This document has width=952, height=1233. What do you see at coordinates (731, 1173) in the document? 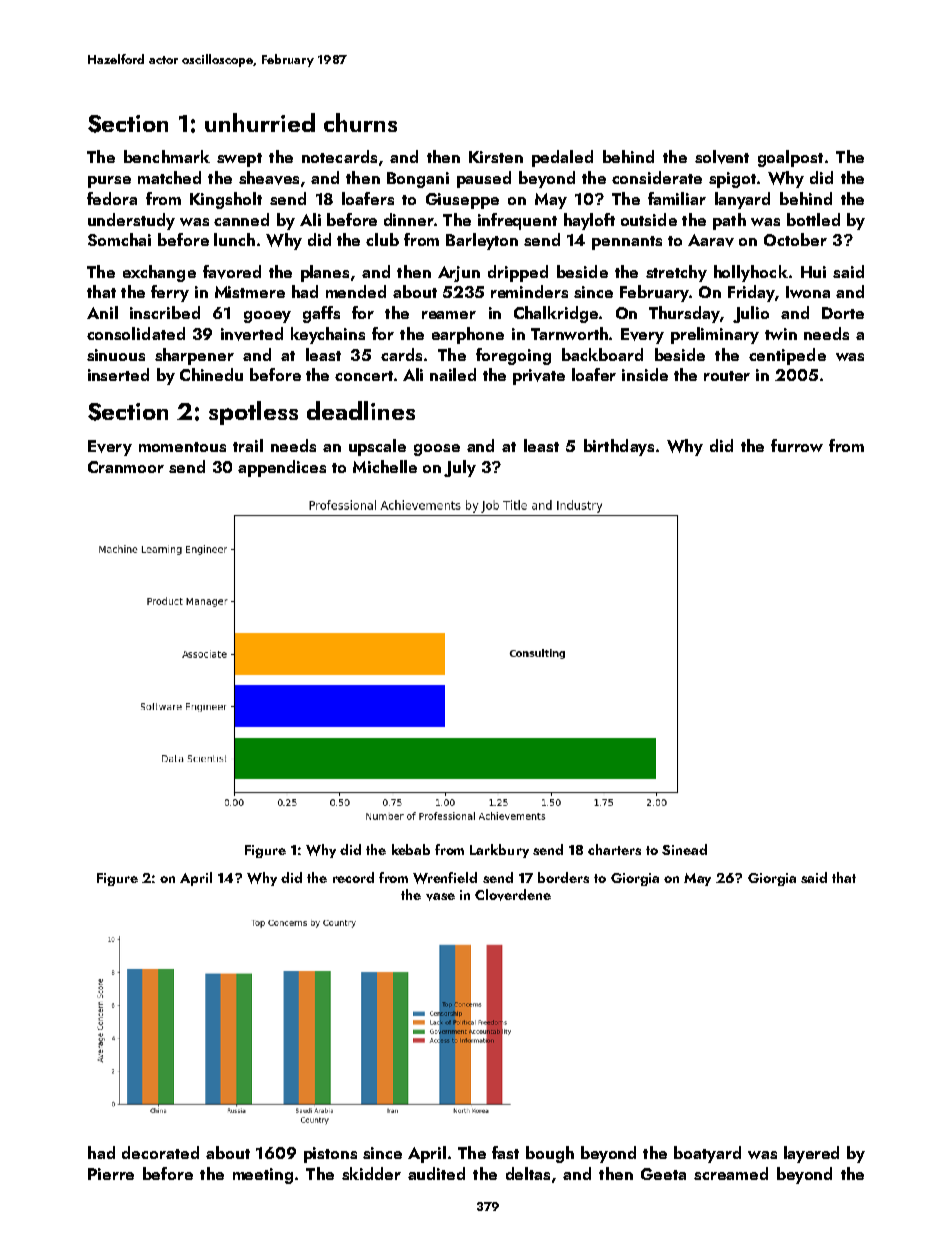
I see `screamed` at bounding box center [731, 1173].
